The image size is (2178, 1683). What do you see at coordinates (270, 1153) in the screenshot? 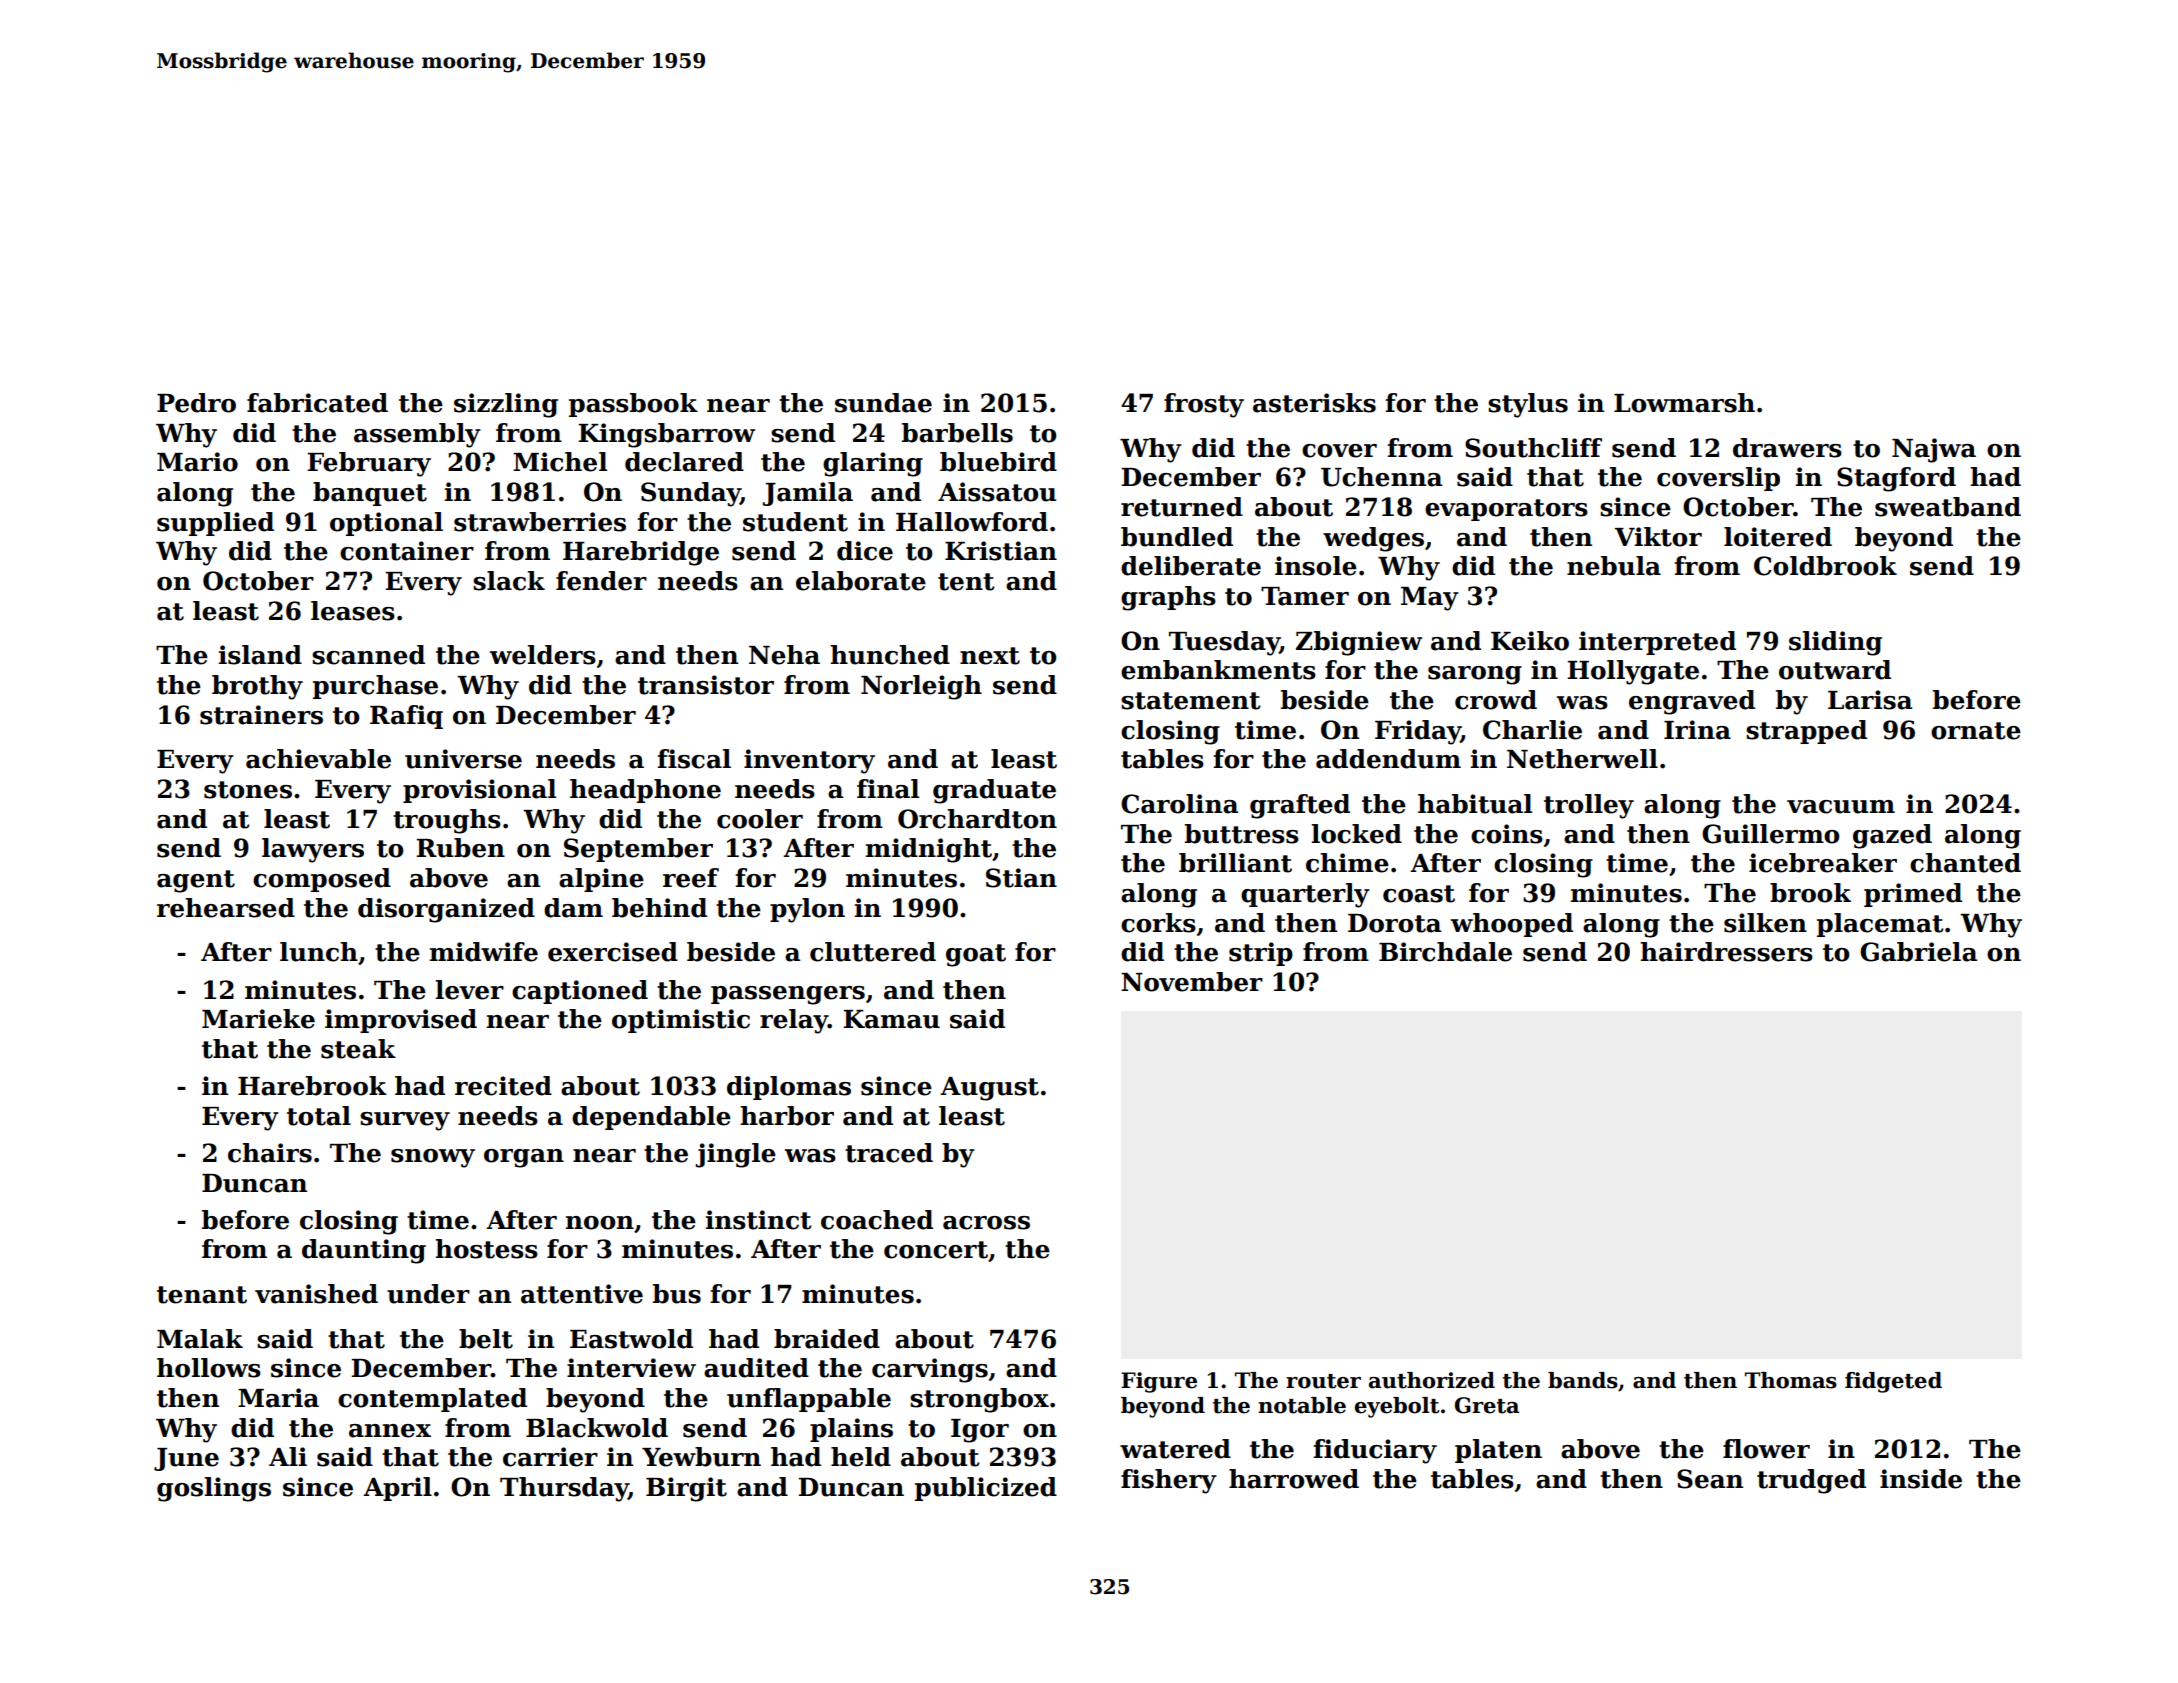
I see `chairs` at bounding box center [270, 1153].
